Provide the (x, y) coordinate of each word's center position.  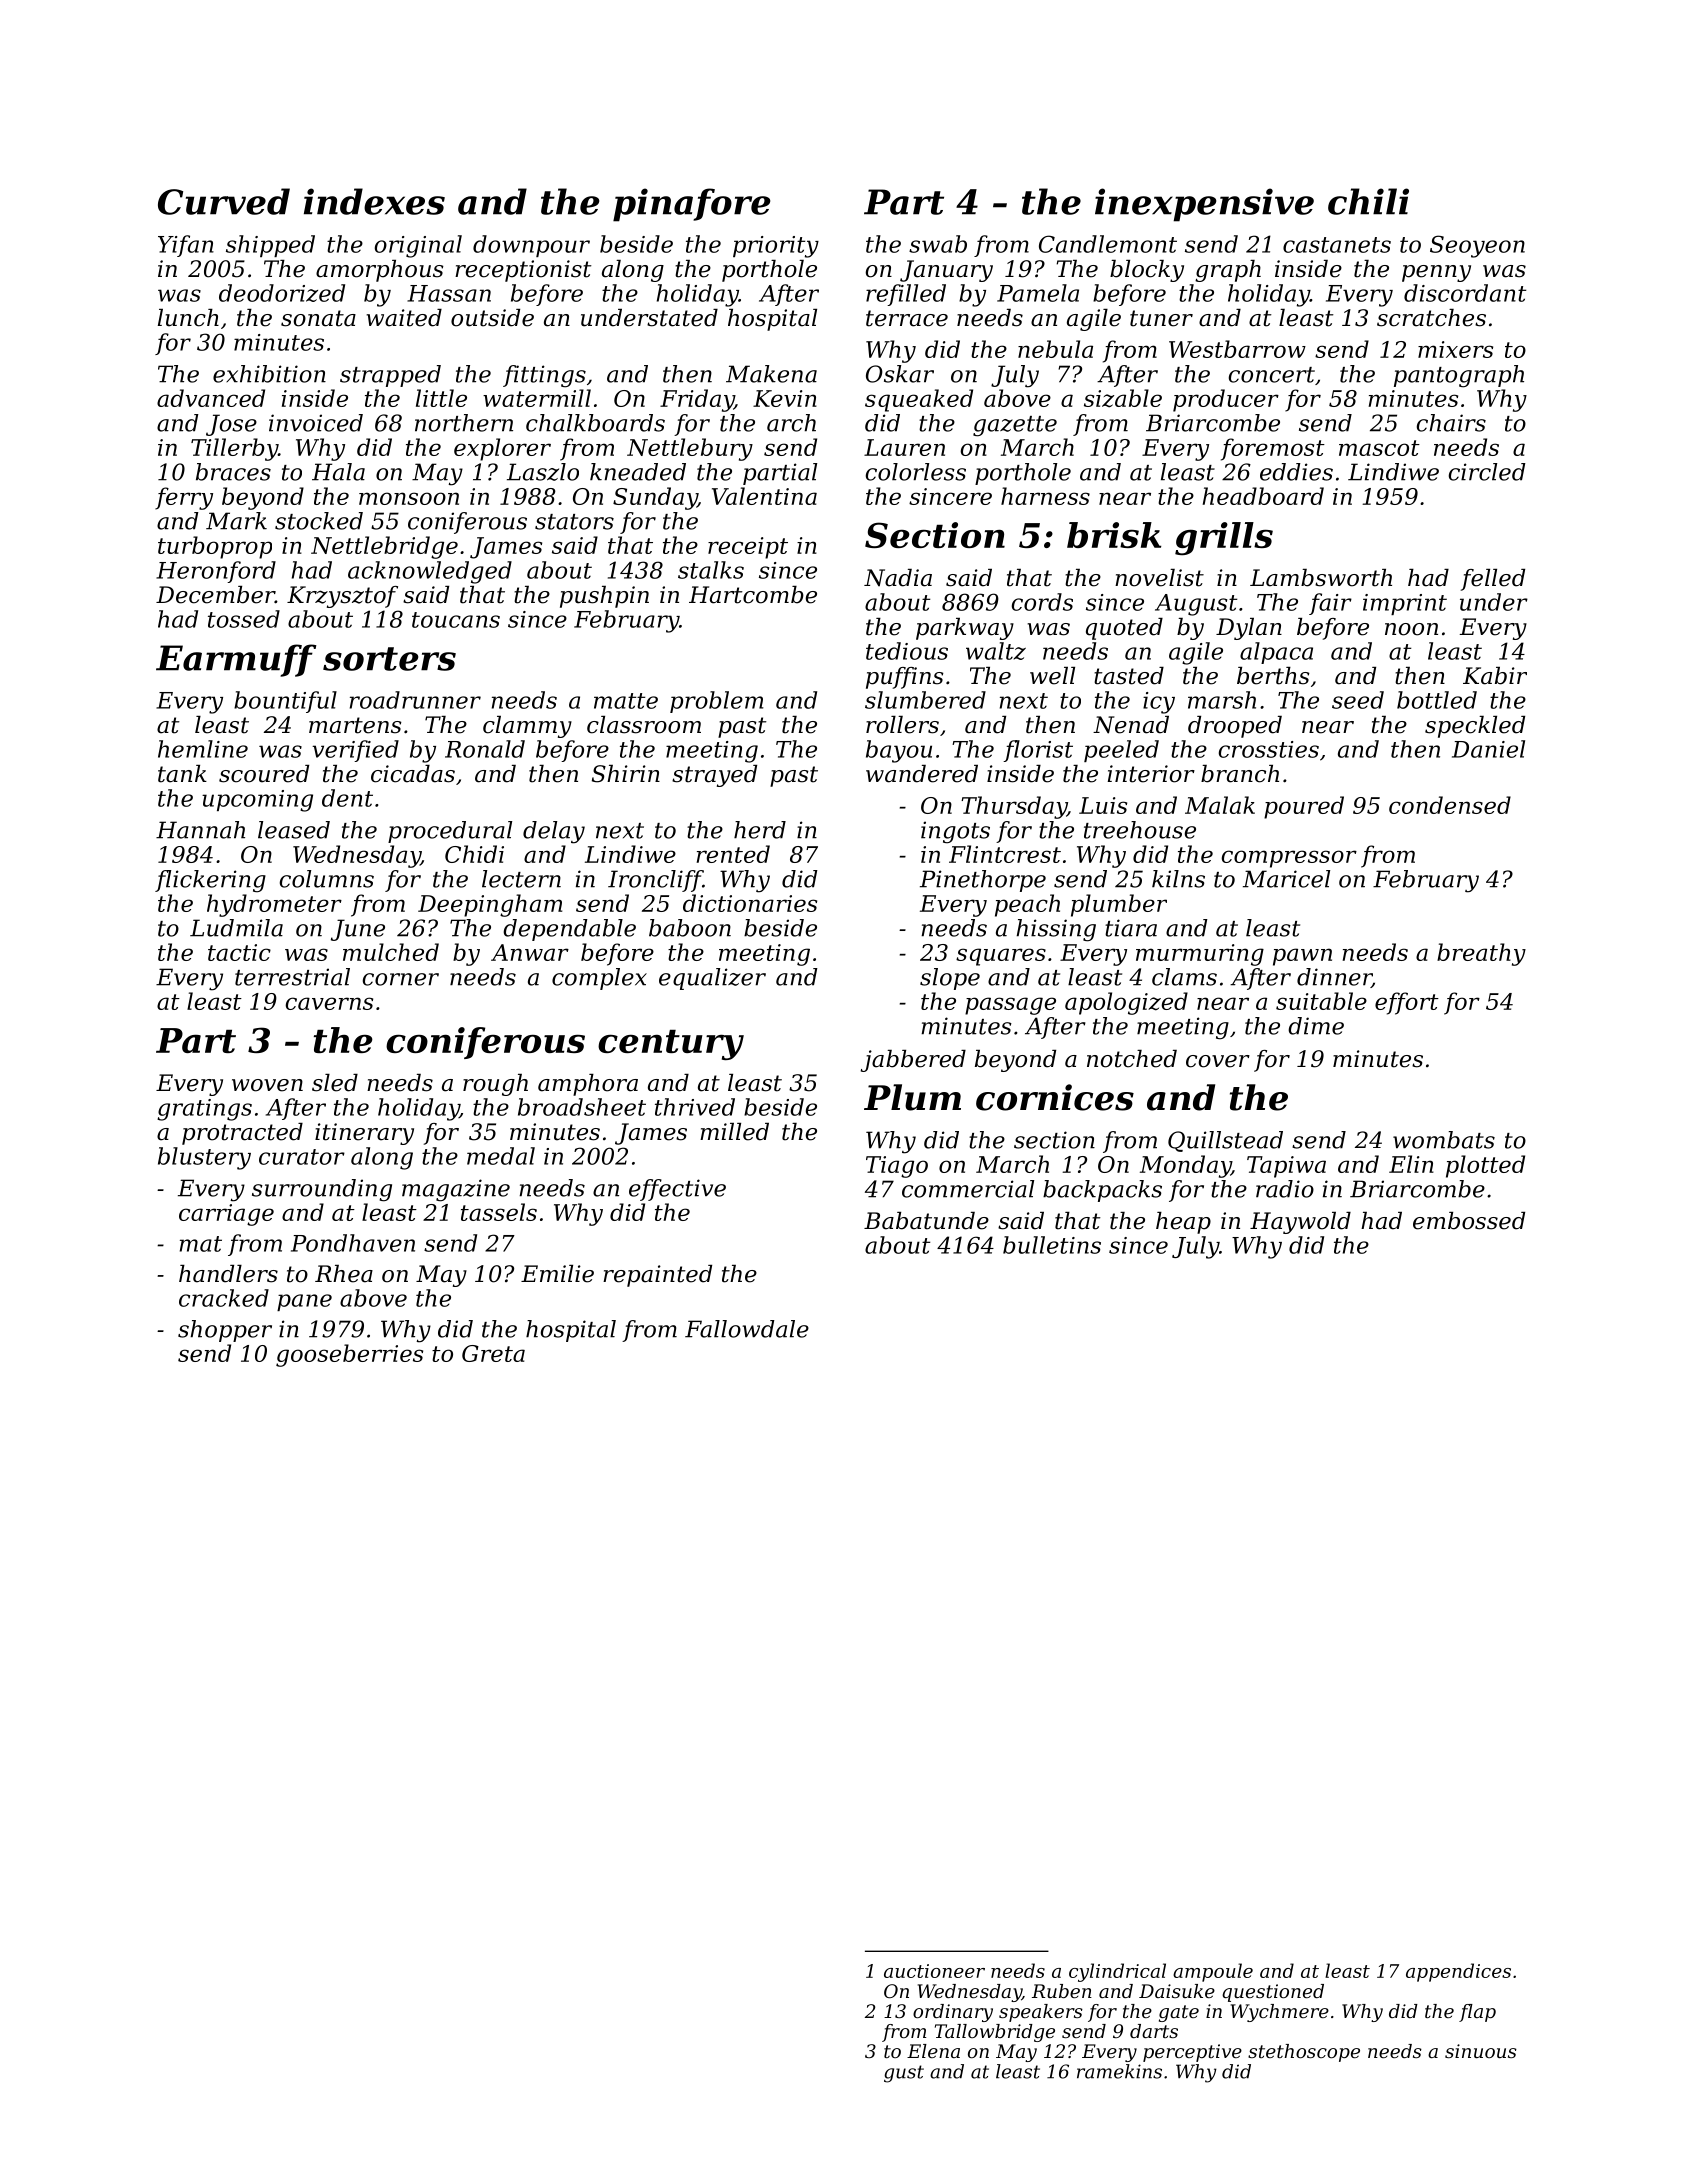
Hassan (449, 293)
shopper (225, 1331)
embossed (1469, 1221)
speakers (1041, 2013)
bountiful (285, 702)
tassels (499, 1212)
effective (677, 1190)
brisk (1114, 535)
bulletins (1052, 1245)
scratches (1431, 318)
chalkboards (595, 423)
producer (1226, 400)
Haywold (1300, 1223)
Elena (933, 2051)
